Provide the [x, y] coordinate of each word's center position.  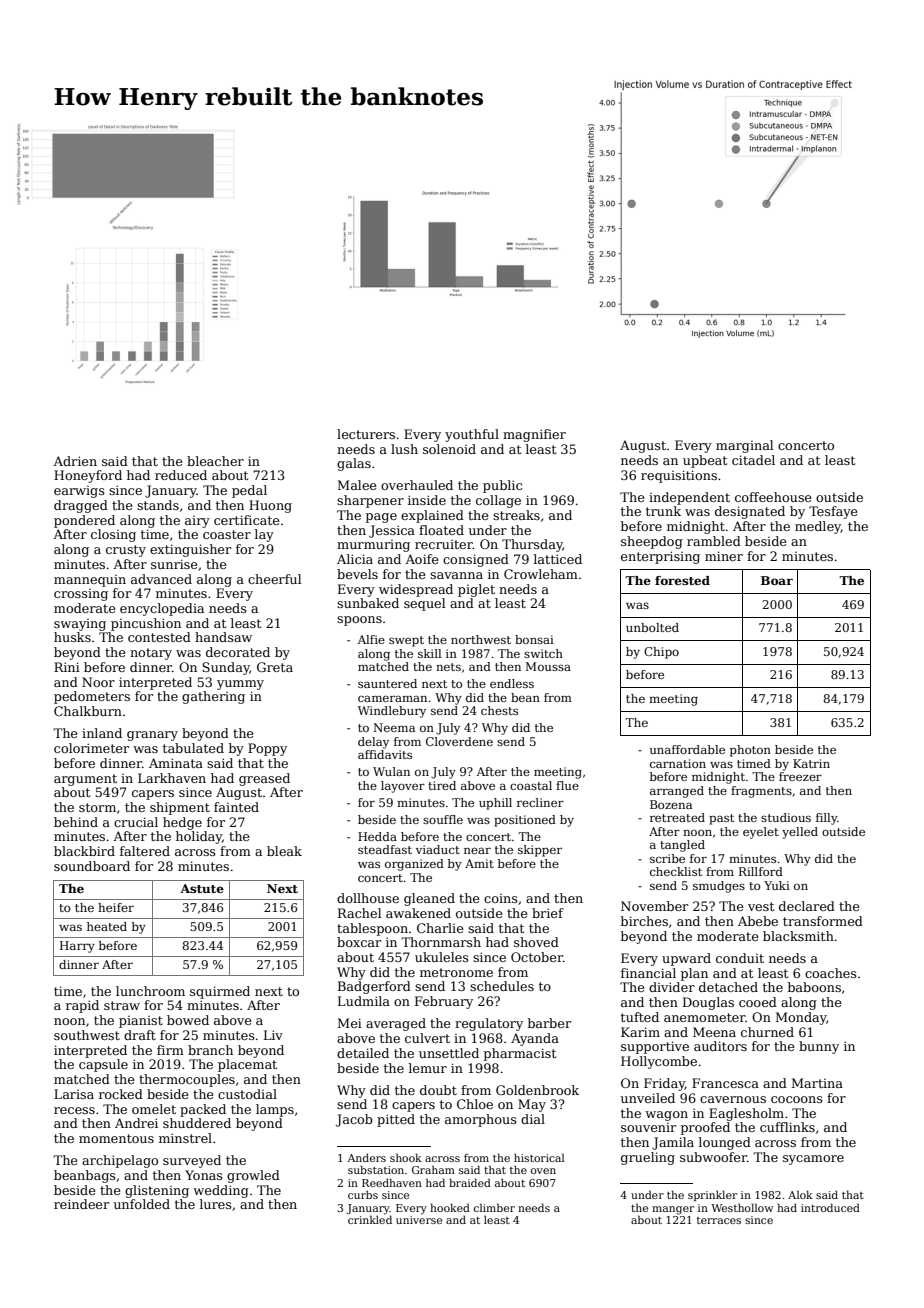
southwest [87, 1035]
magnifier [534, 435]
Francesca [725, 1083]
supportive [655, 1047]
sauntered [387, 683]
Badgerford [374, 987]
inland [102, 733]
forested [682, 580]
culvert [427, 1038]
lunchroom [150, 991]
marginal [745, 446]
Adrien [75, 461]
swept [406, 641]
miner [724, 556]
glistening [157, 1191]
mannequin [90, 581]
